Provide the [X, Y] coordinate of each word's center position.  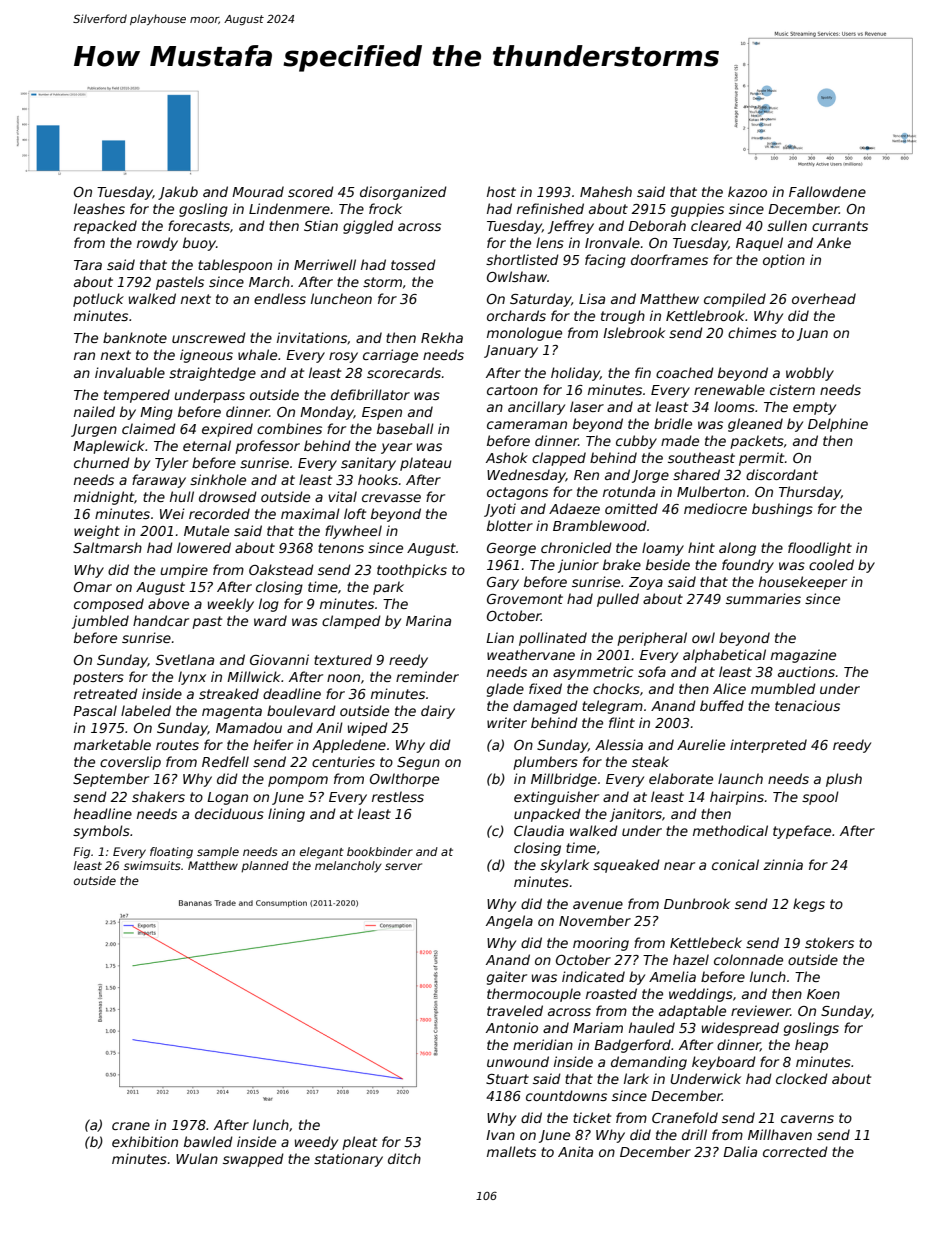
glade [505, 690]
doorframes [669, 259]
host [501, 191]
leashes [99, 208]
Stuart [507, 1079]
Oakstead [281, 569]
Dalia [740, 1151]
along [737, 549]
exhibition [145, 1141]
